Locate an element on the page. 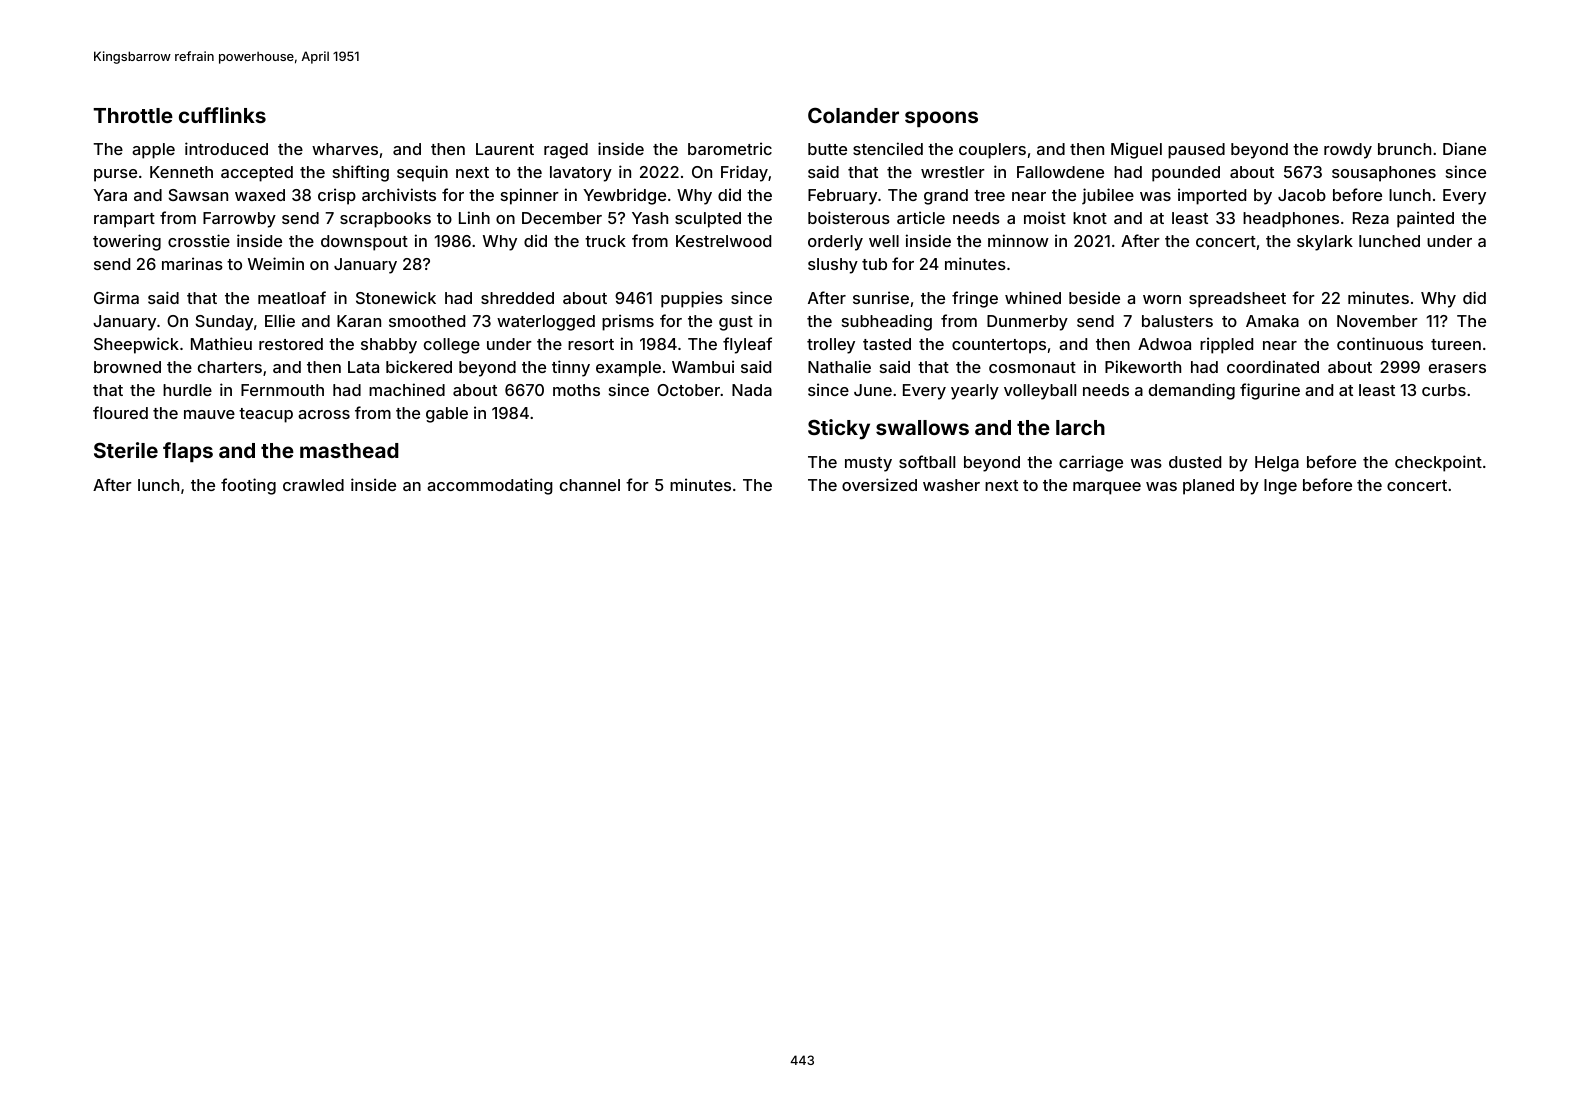 The image size is (1580, 1117). cufflinks is located at coordinates (222, 115).
